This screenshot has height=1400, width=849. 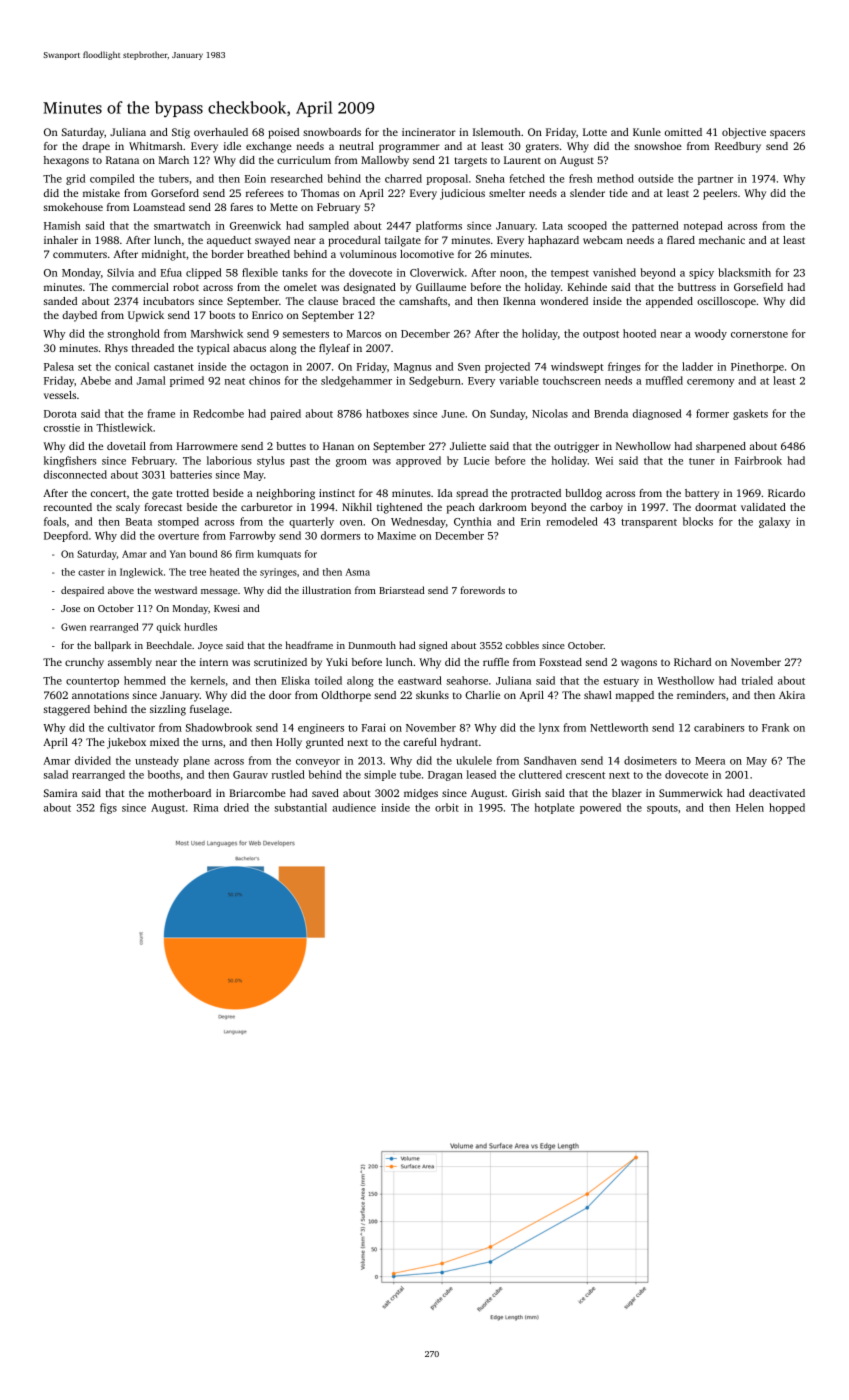 I want to click on incinerator, so click(x=429, y=132).
